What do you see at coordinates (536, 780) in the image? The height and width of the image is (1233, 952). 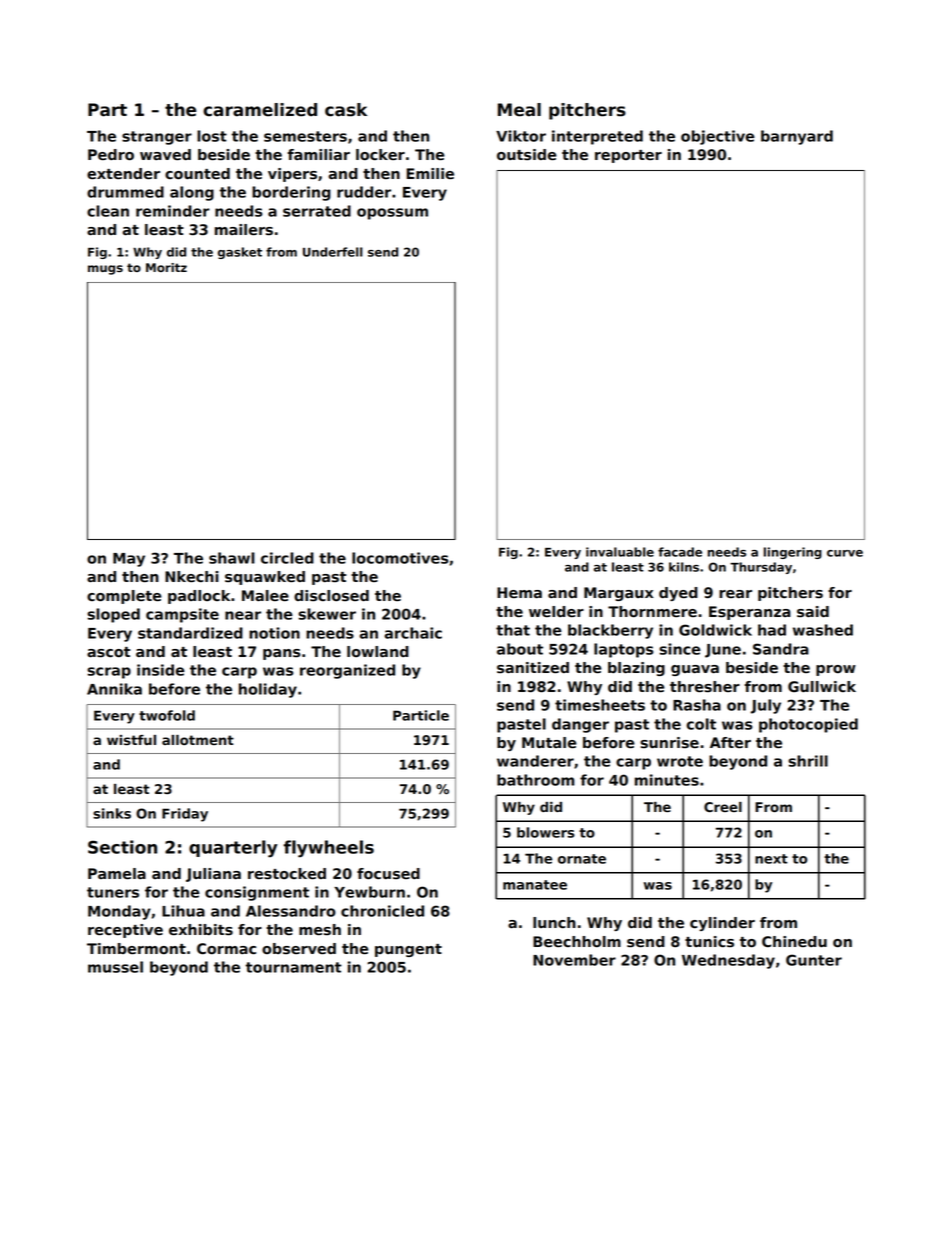 I see `bathroom` at bounding box center [536, 780].
